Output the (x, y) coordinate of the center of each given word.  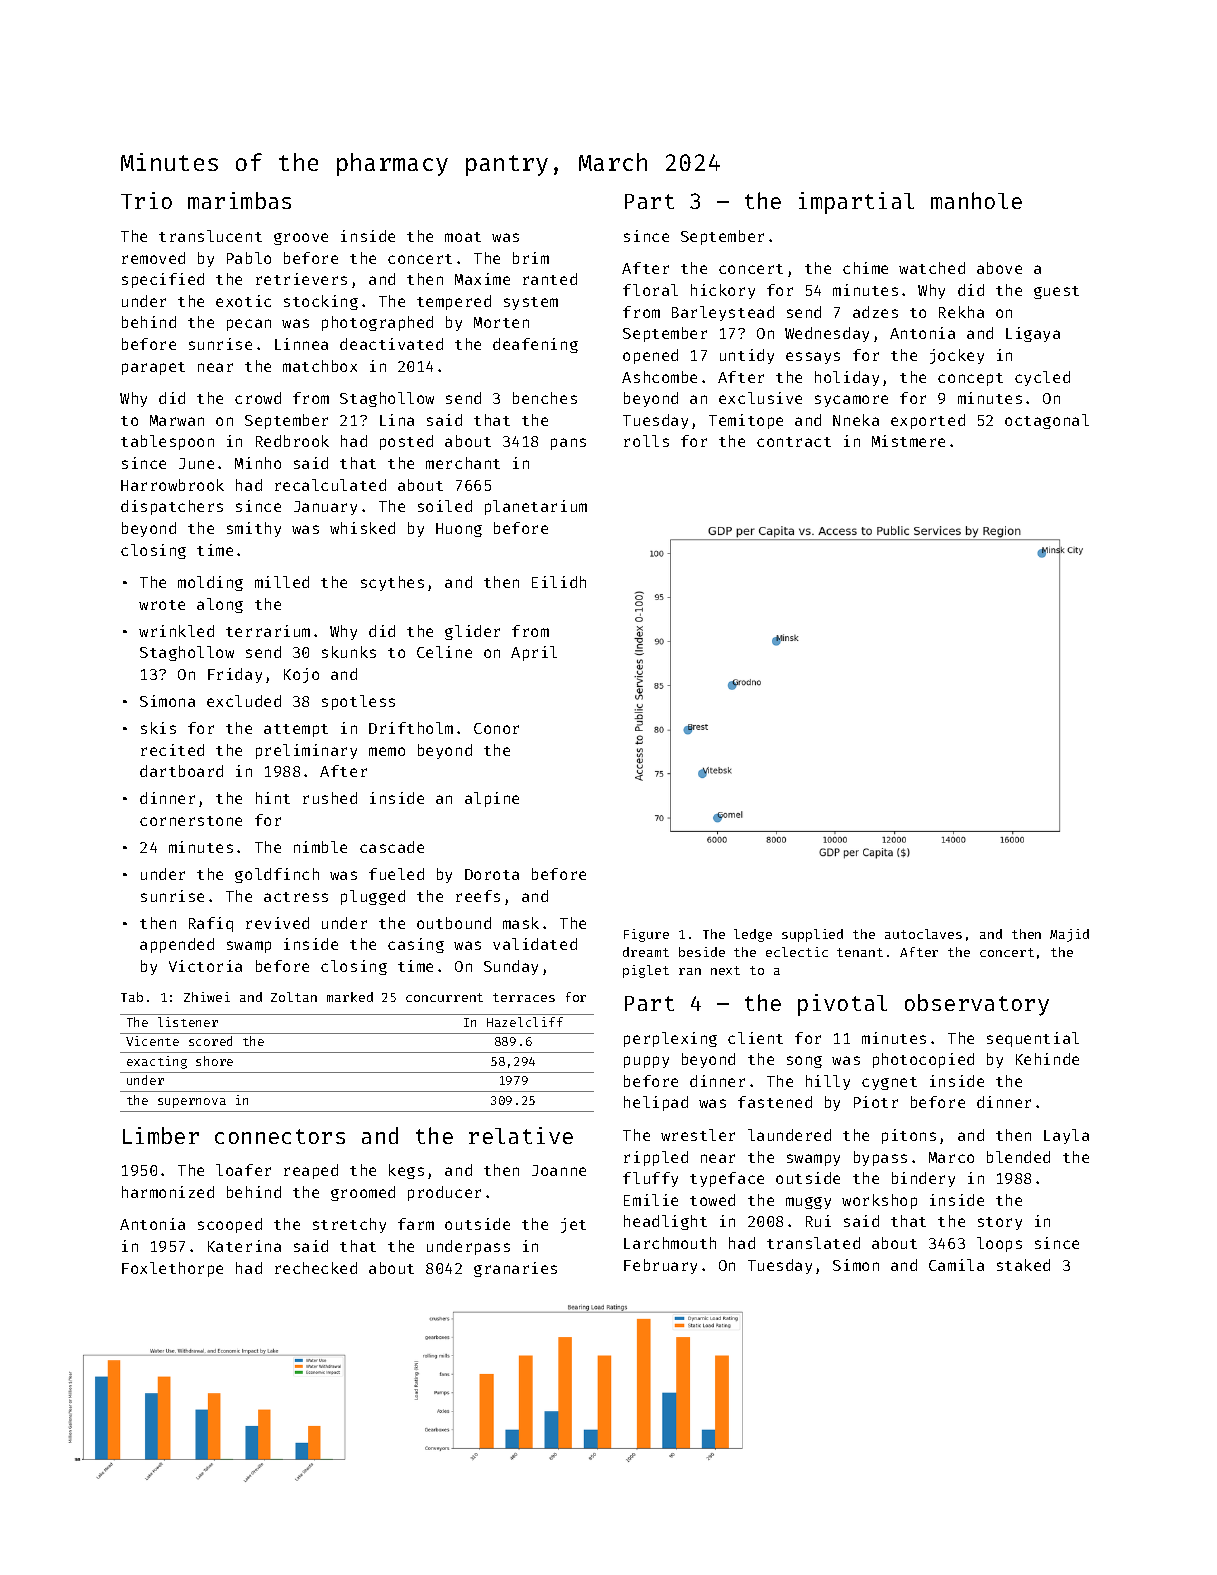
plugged (373, 897)
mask (521, 923)
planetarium (536, 507)
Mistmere (908, 441)
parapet (153, 368)
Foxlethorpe (172, 1269)
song (804, 1062)
